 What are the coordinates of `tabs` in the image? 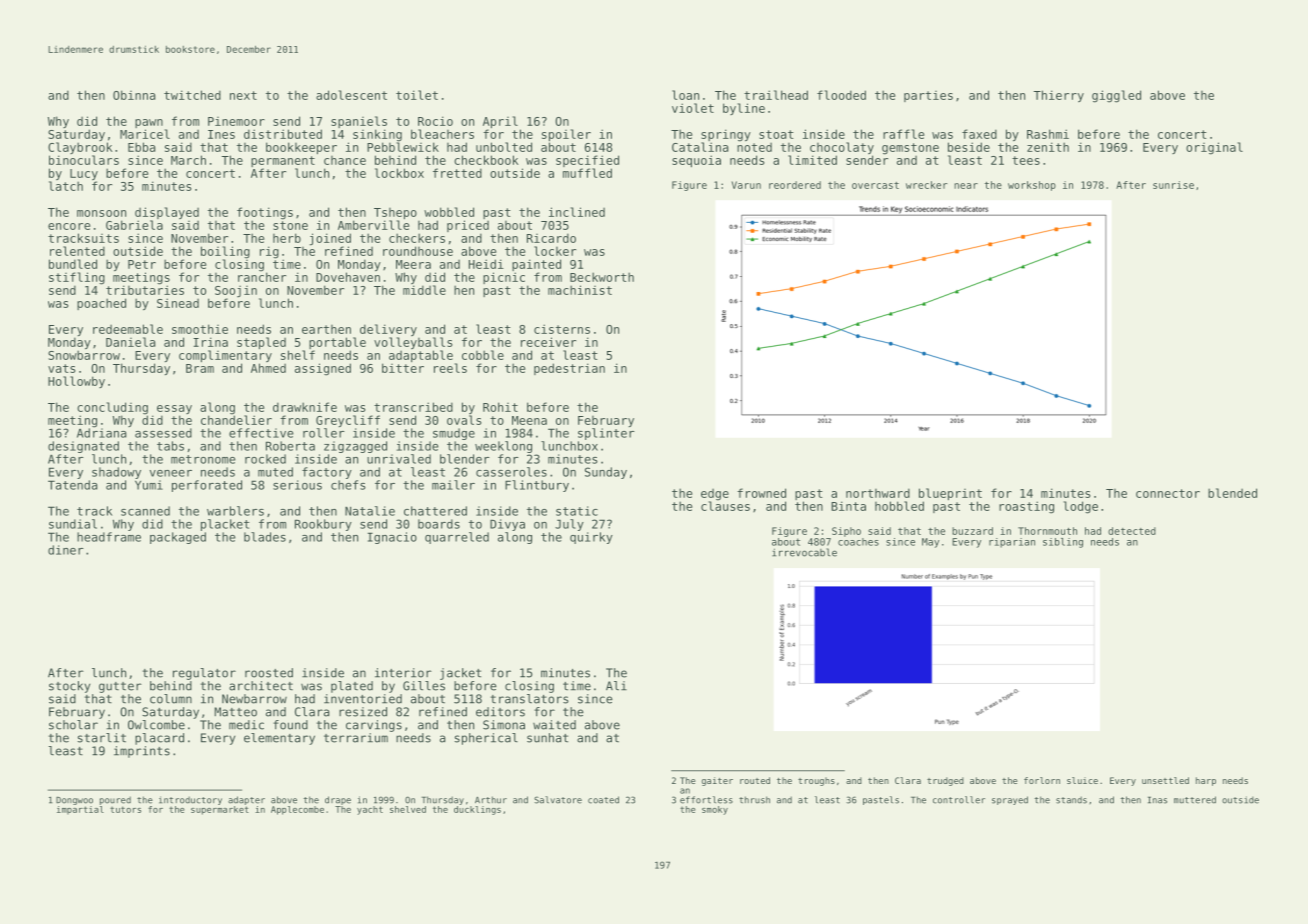 It's located at (170, 446).
